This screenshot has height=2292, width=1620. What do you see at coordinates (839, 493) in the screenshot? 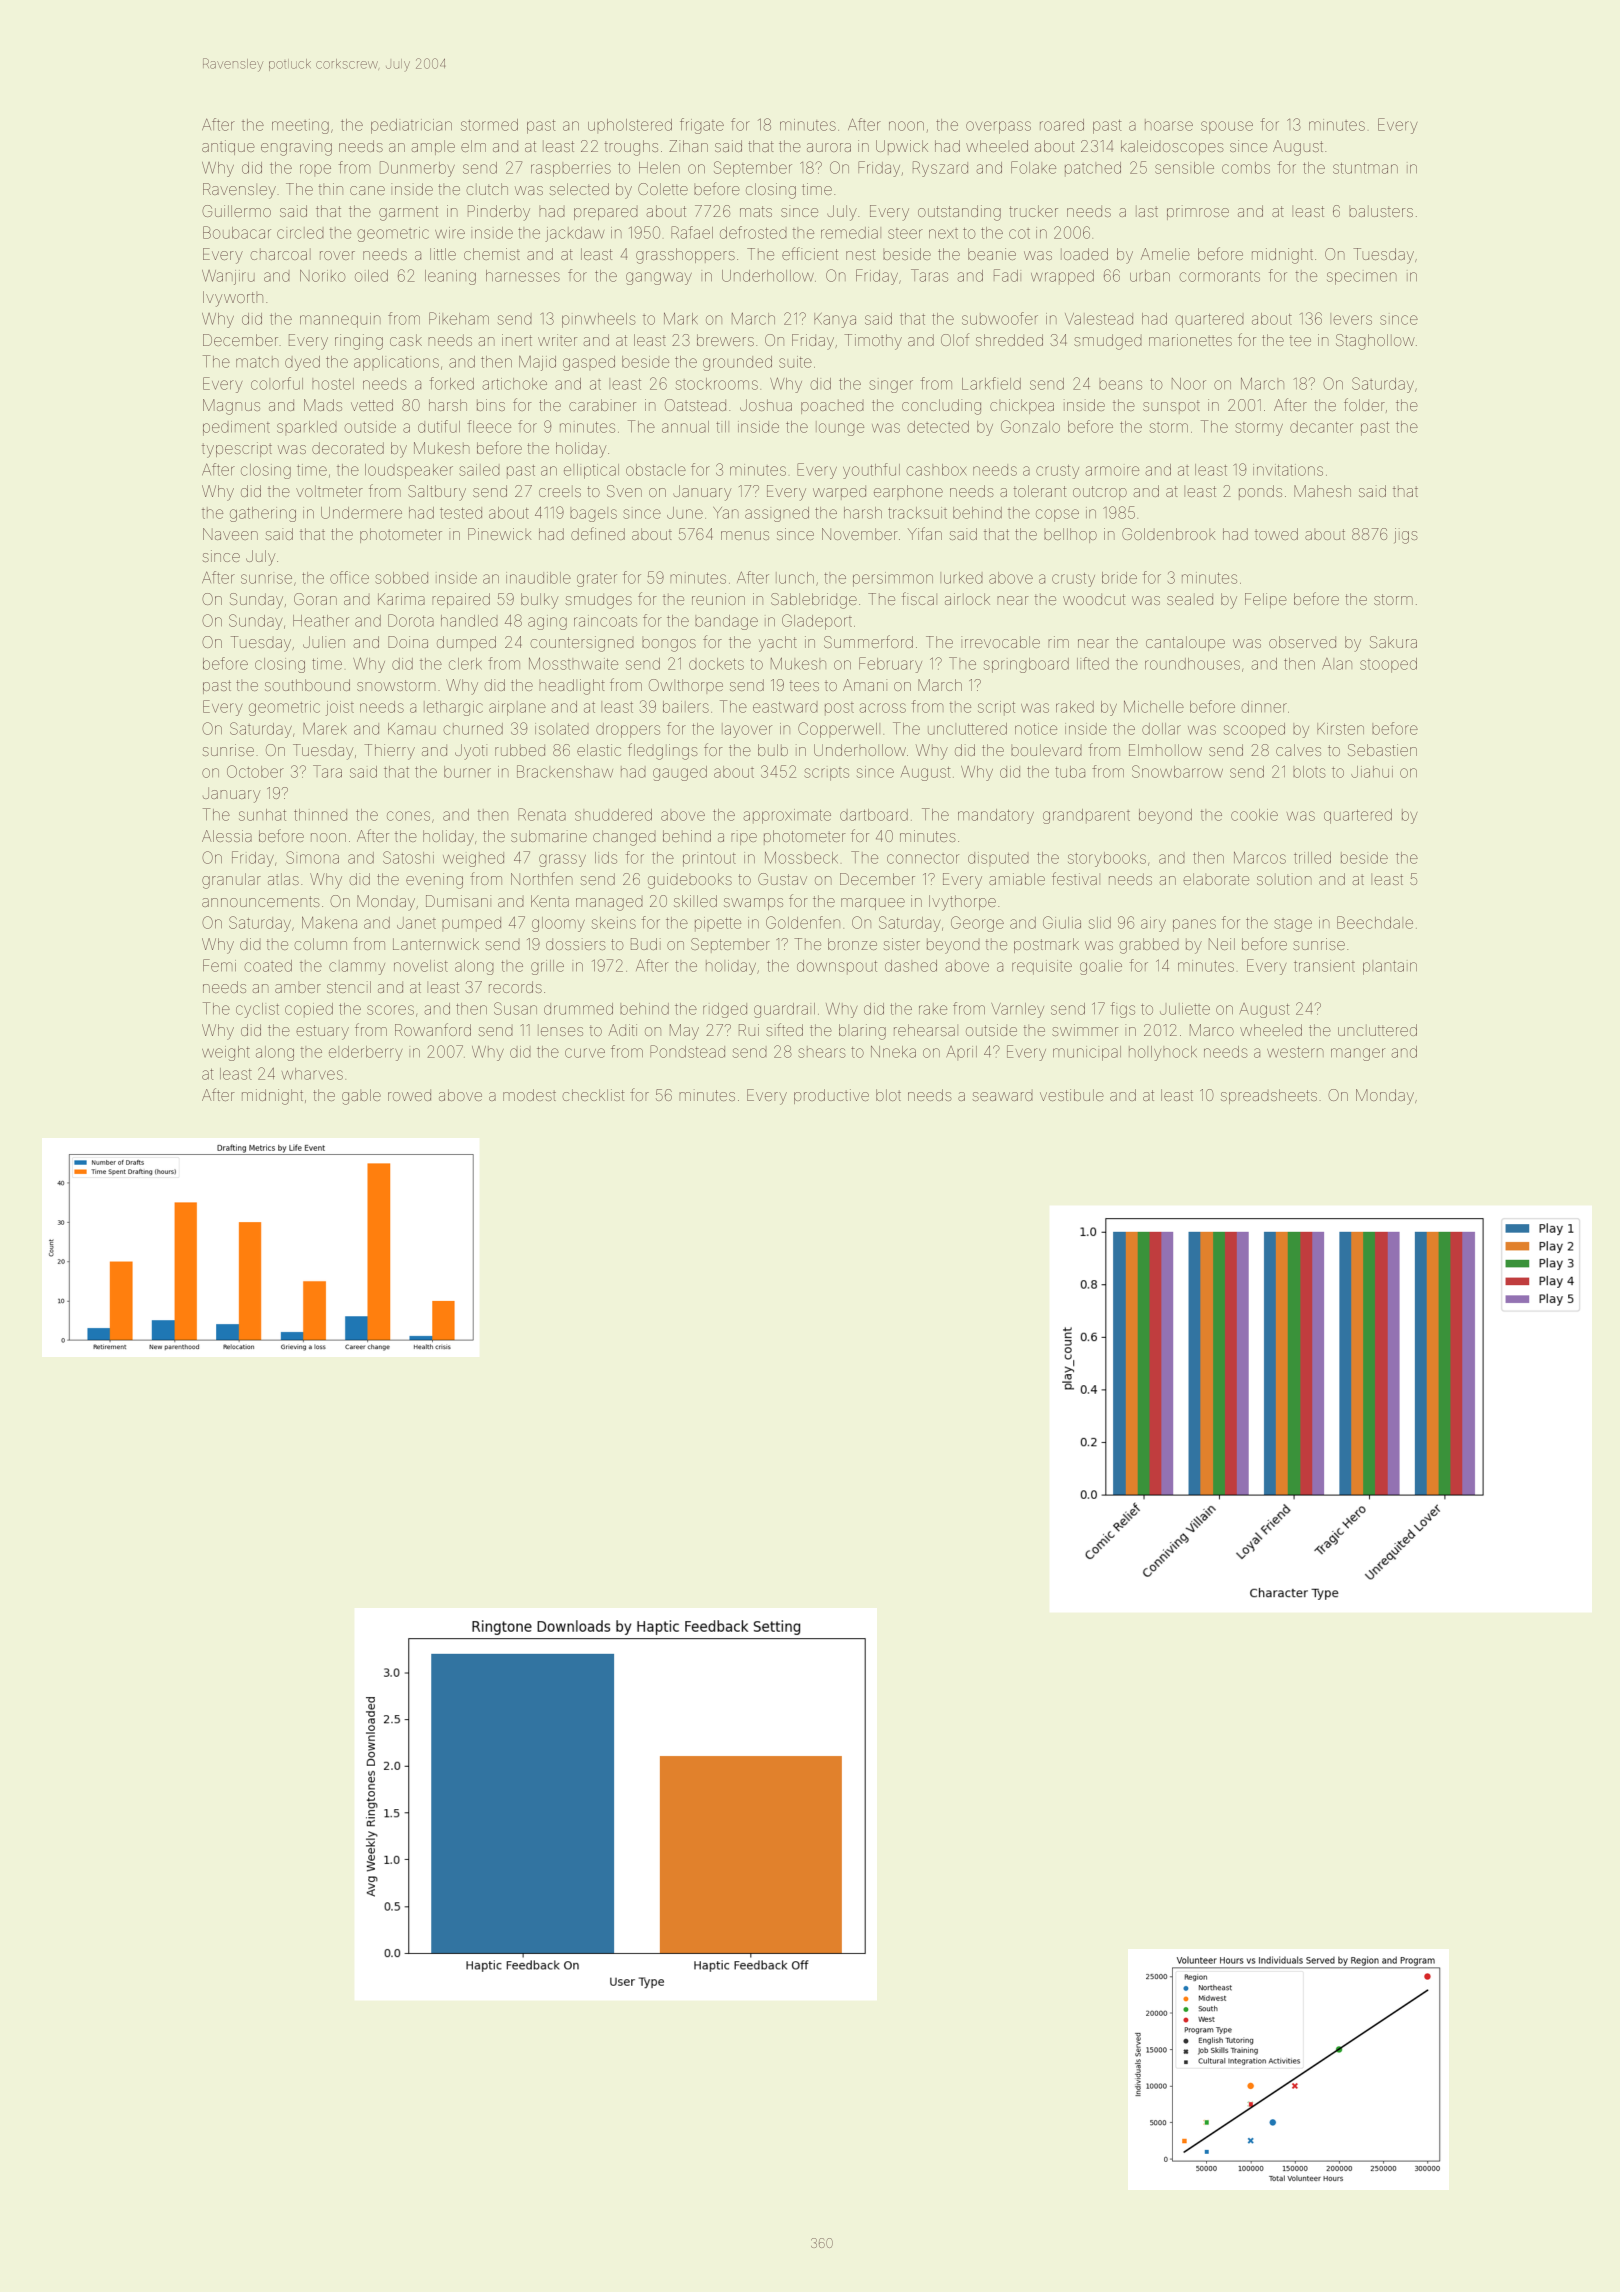
I see `warped` at bounding box center [839, 493].
